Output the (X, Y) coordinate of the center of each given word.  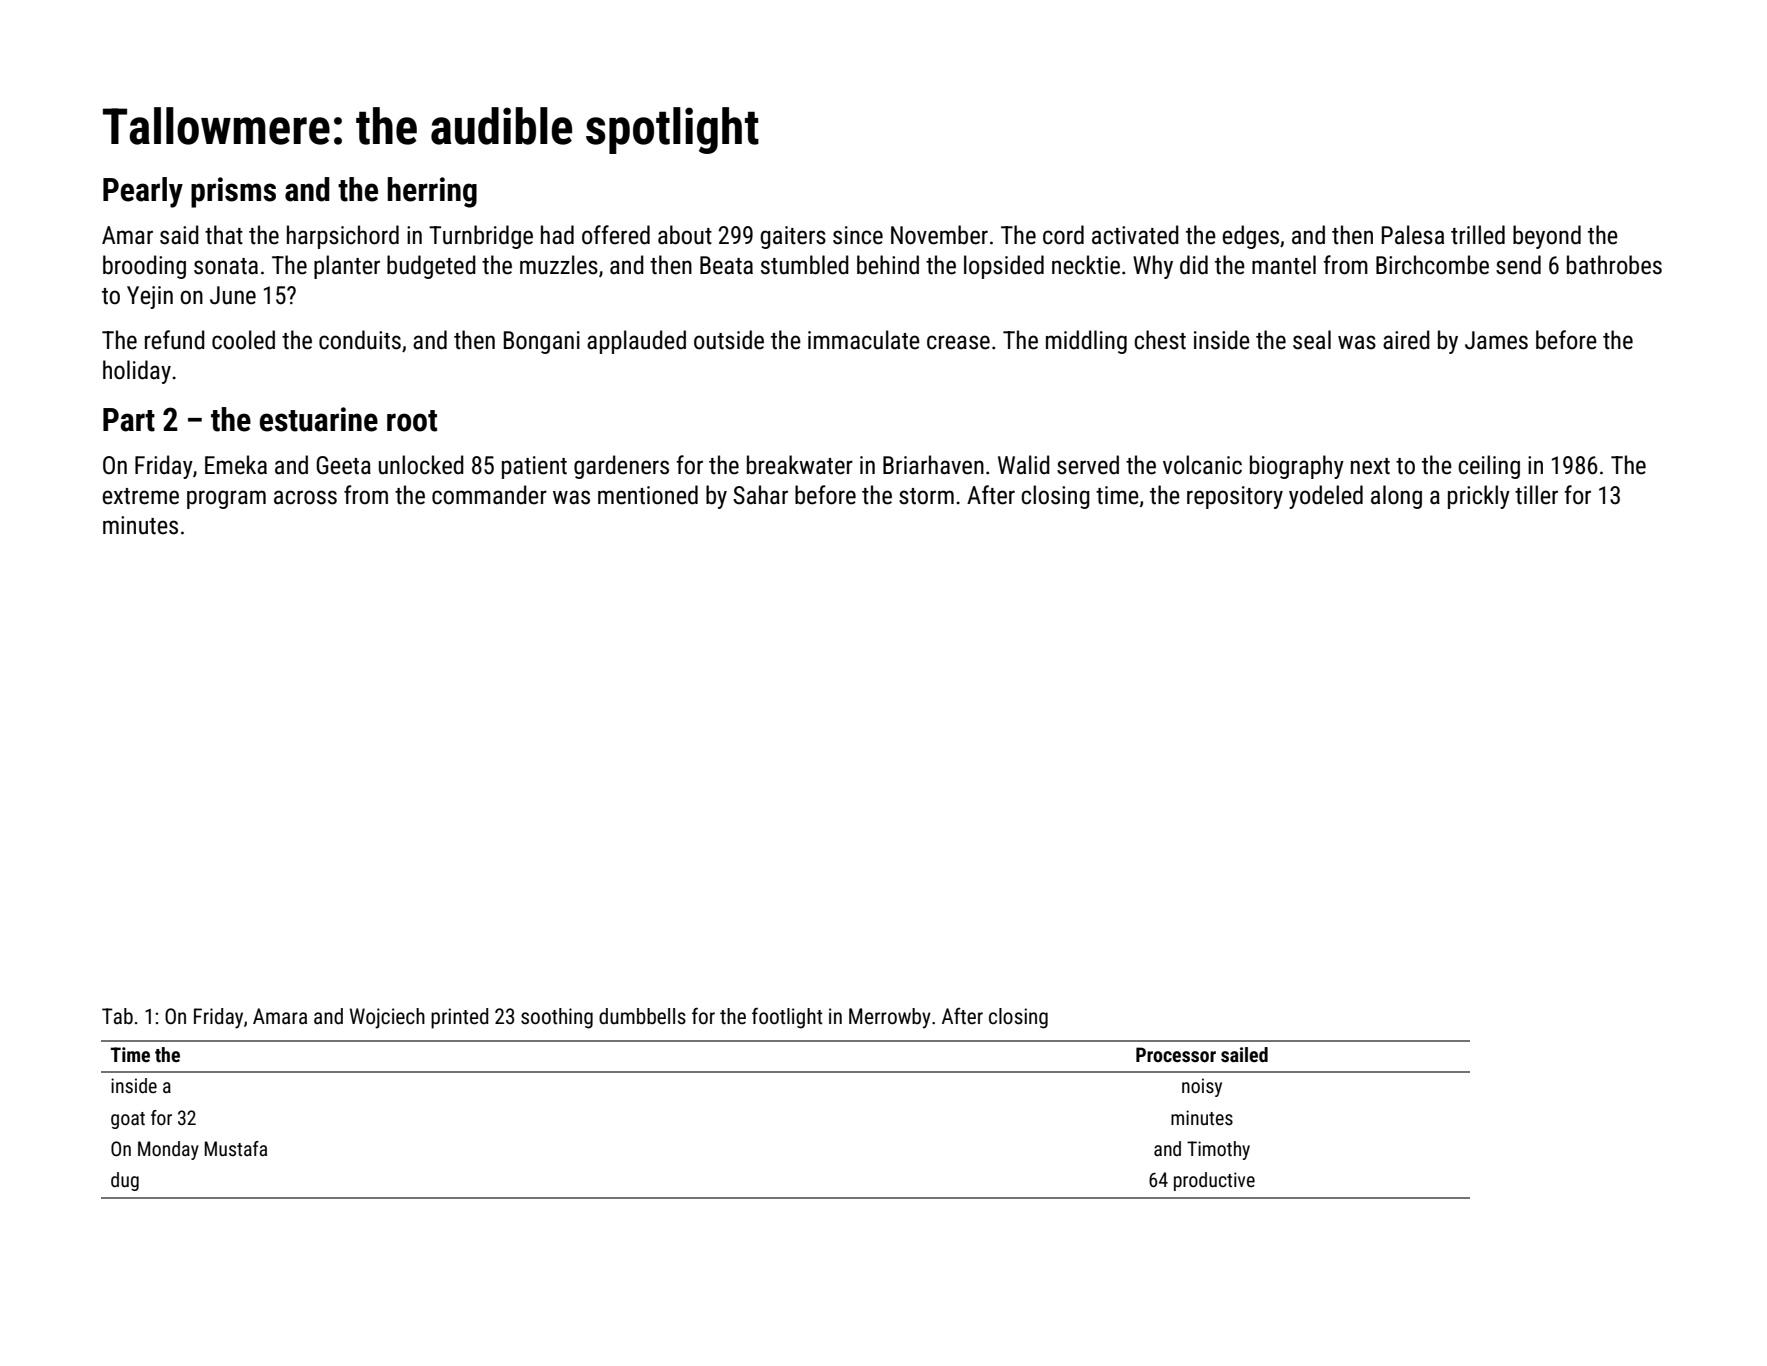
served (1088, 465)
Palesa (1413, 235)
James (1496, 340)
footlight (787, 1018)
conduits (360, 340)
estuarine (319, 419)
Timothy (1218, 1150)
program (226, 499)
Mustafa (236, 1148)
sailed (1244, 1054)
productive (1214, 1181)
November (939, 235)
